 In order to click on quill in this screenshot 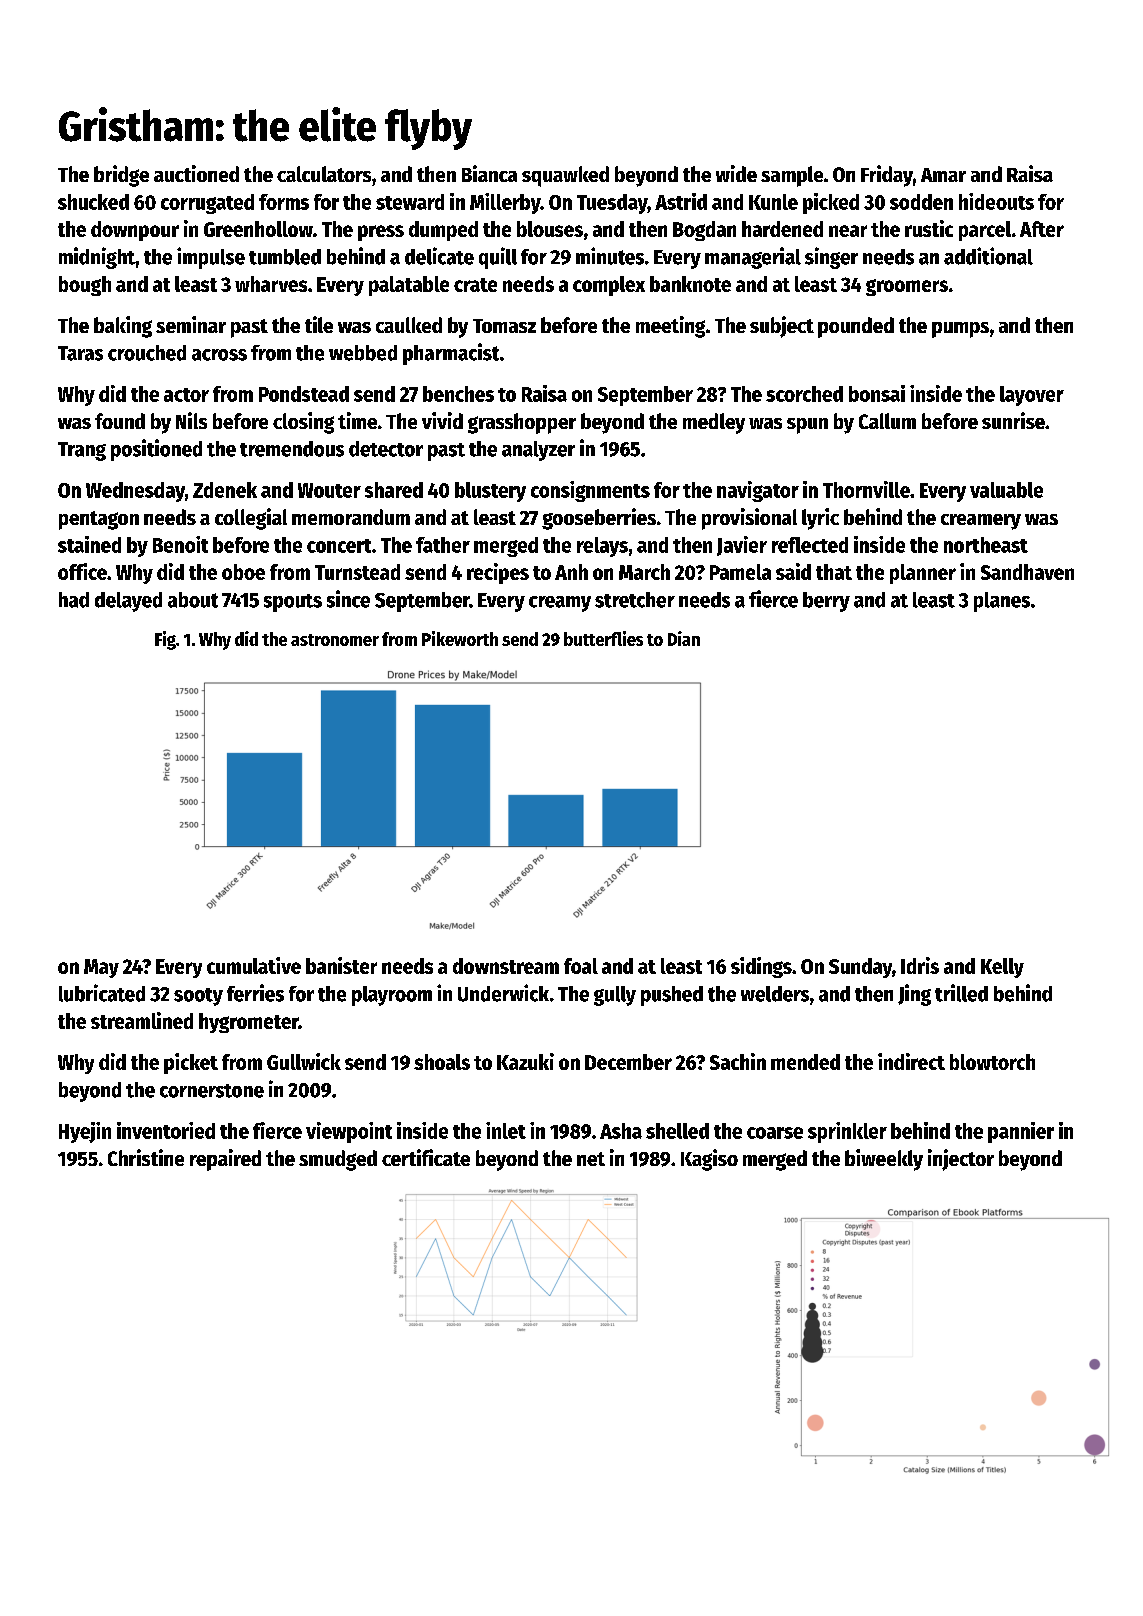, I will do `click(498, 258)`.
